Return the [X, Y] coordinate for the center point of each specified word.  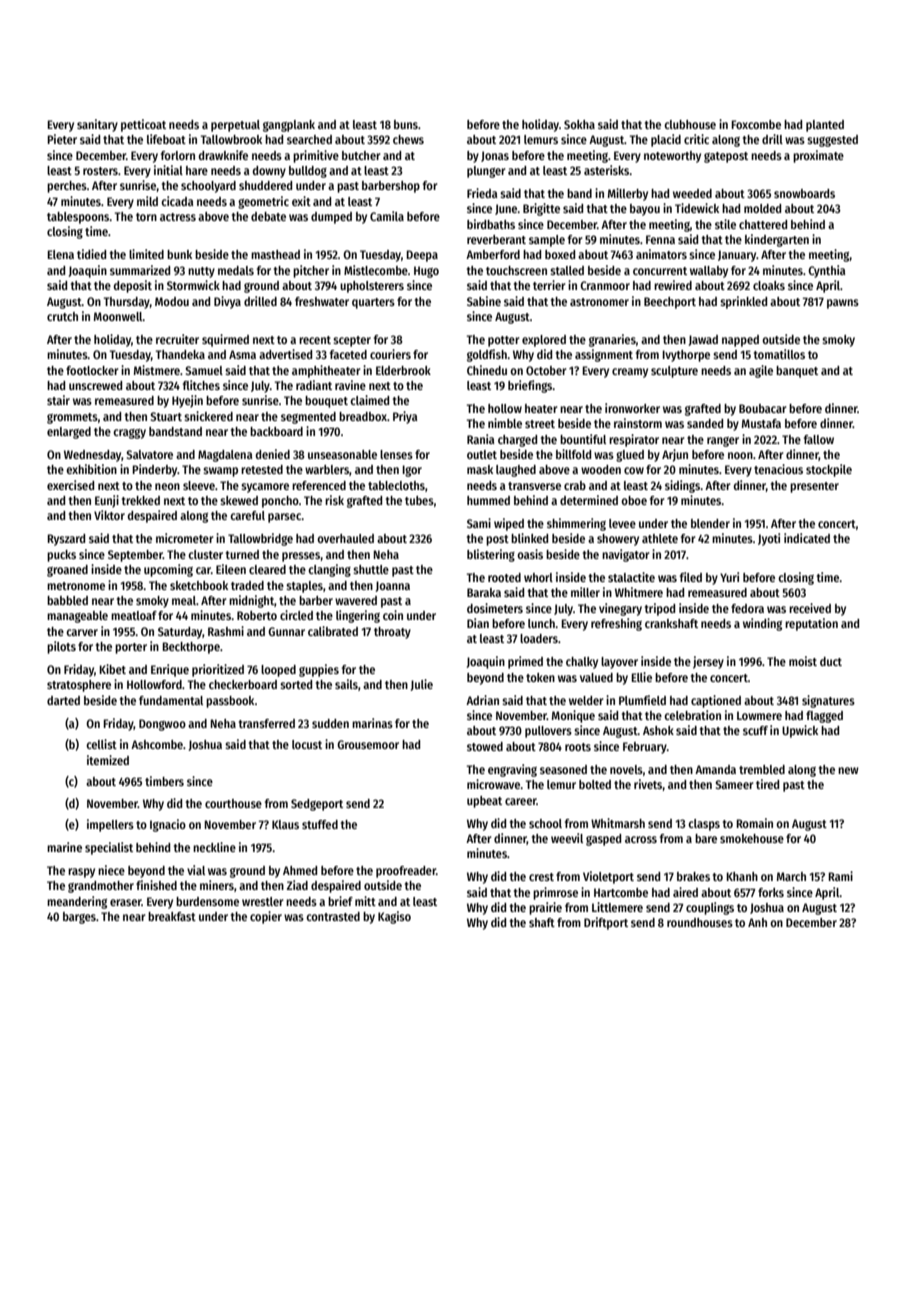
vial [196, 870]
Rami [840, 876]
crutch [62, 316]
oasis [530, 554]
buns [406, 124]
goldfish [487, 355]
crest [541, 877]
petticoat [143, 125]
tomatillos [779, 354]
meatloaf [134, 615]
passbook [230, 702]
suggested [832, 141]
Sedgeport [317, 805]
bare [706, 838]
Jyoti [769, 539]
